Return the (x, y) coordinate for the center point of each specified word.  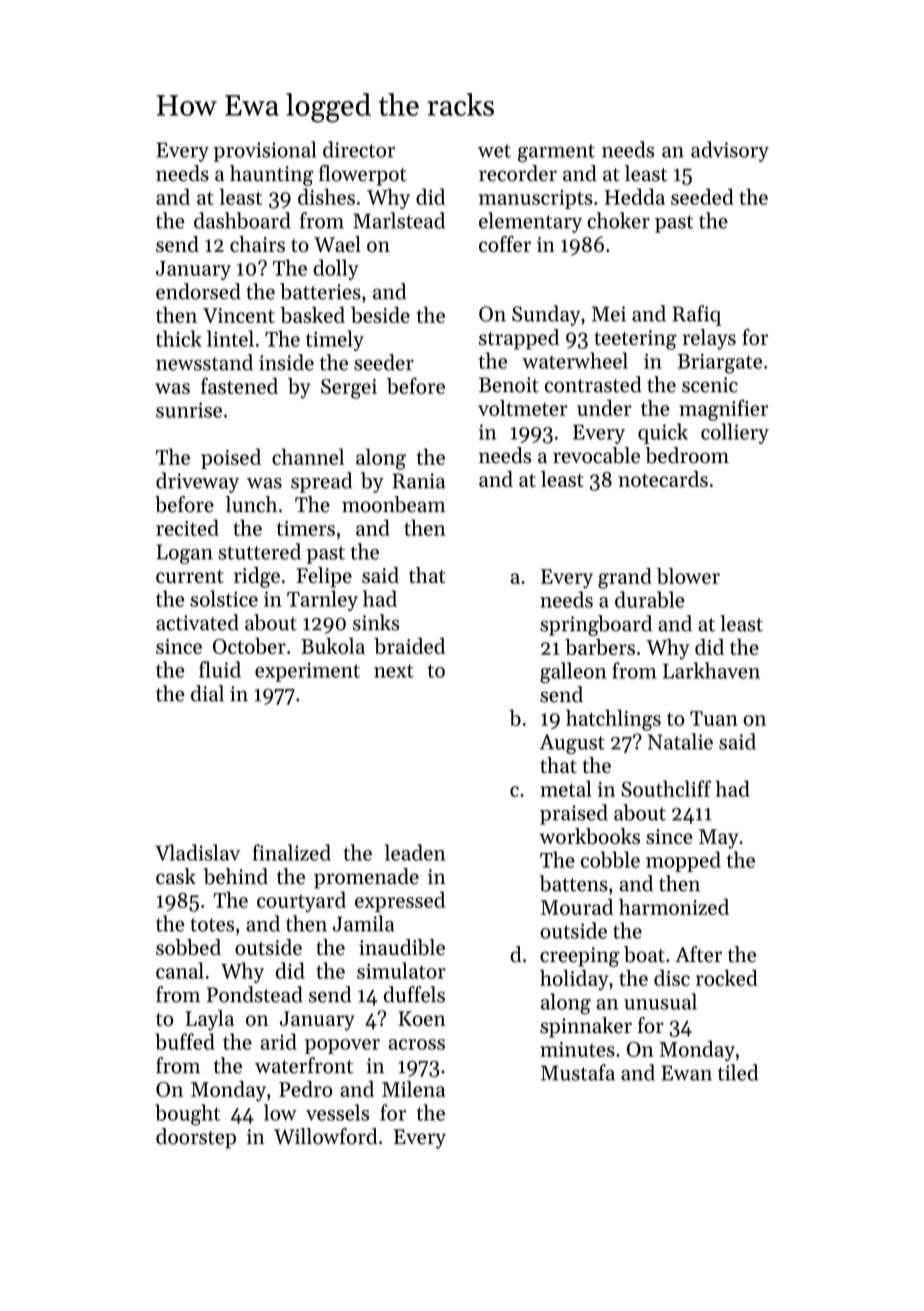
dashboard (242, 220)
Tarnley (322, 600)
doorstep (196, 1138)
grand (625, 578)
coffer (505, 244)
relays (709, 339)
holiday (574, 980)
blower (688, 576)
